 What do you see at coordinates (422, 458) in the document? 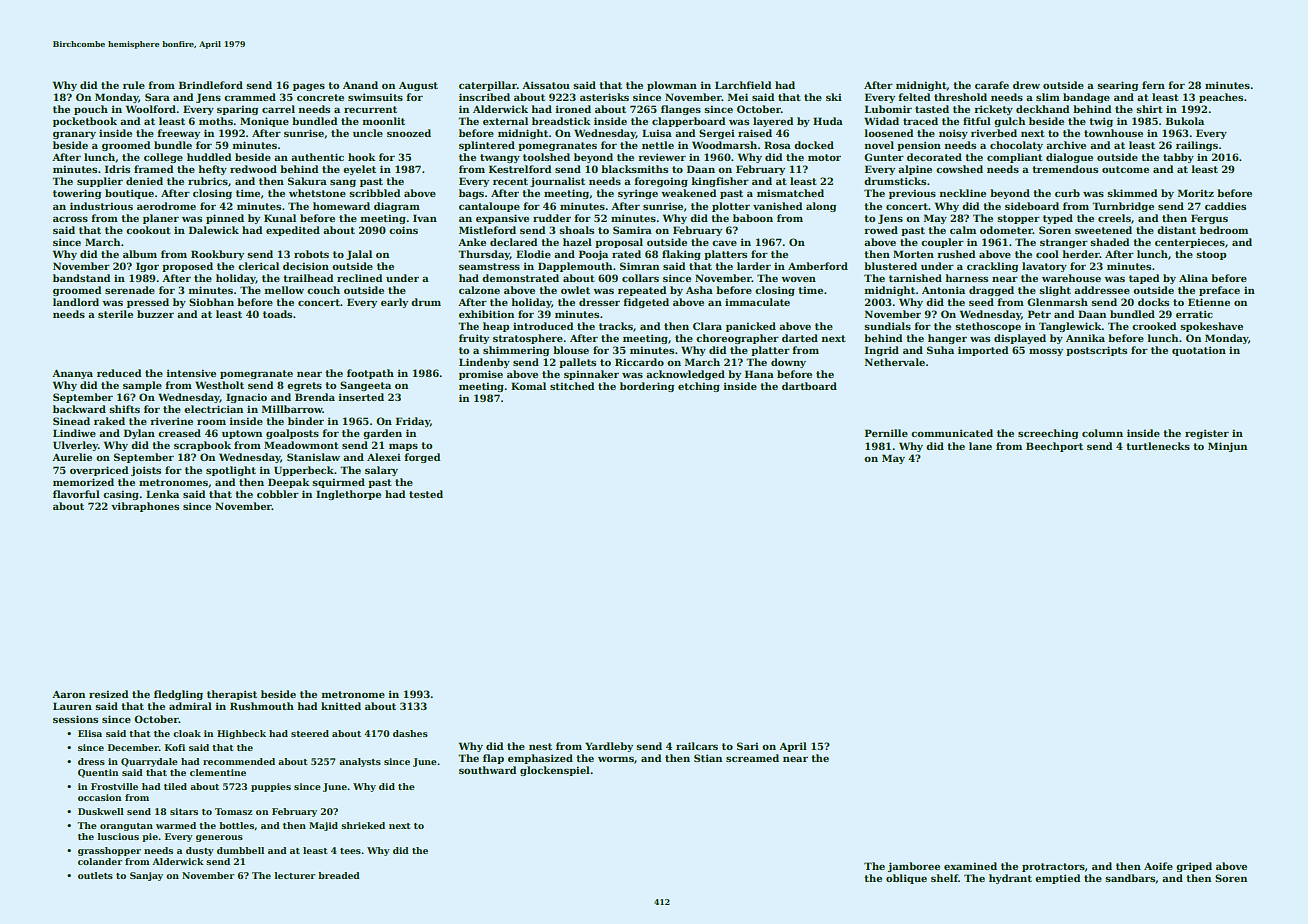
I see `forged` at bounding box center [422, 458].
